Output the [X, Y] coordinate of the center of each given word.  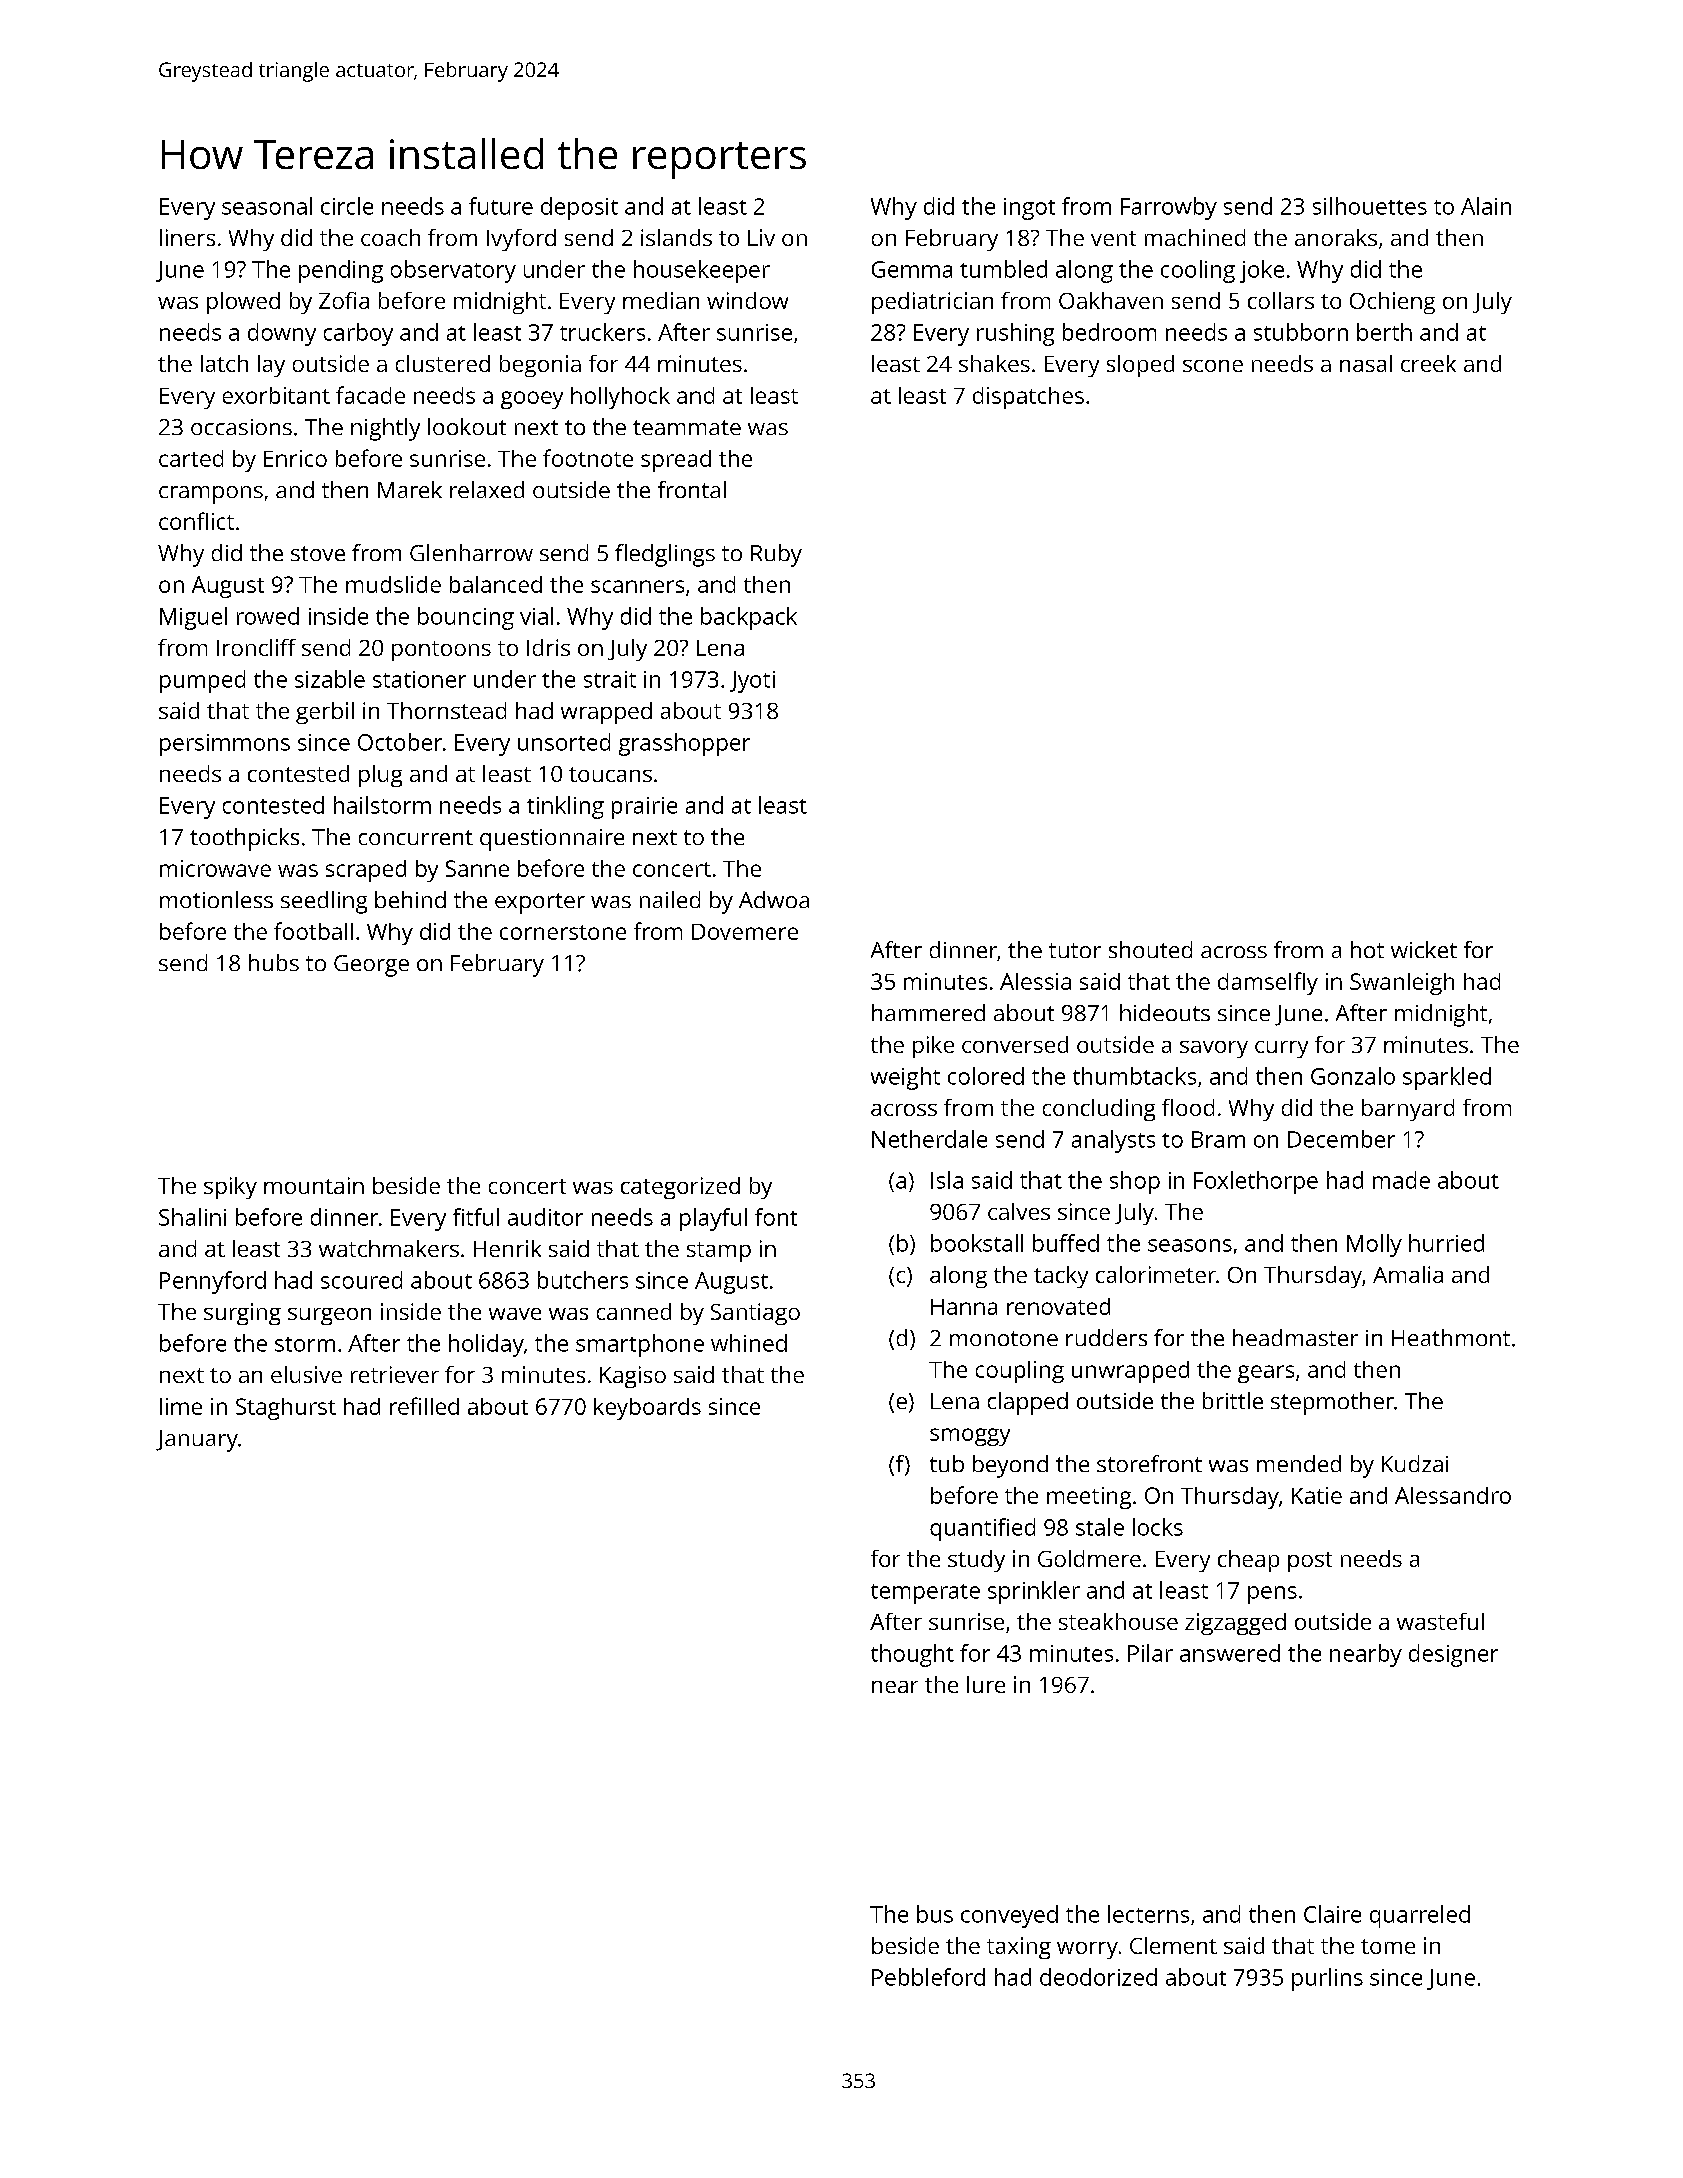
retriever [395, 1374]
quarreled [1420, 1916]
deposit [579, 208]
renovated [1058, 1306]
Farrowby [1169, 208]
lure [986, 1684]
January [197, 1441]
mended [1299, 1463]
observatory [453, 271]
